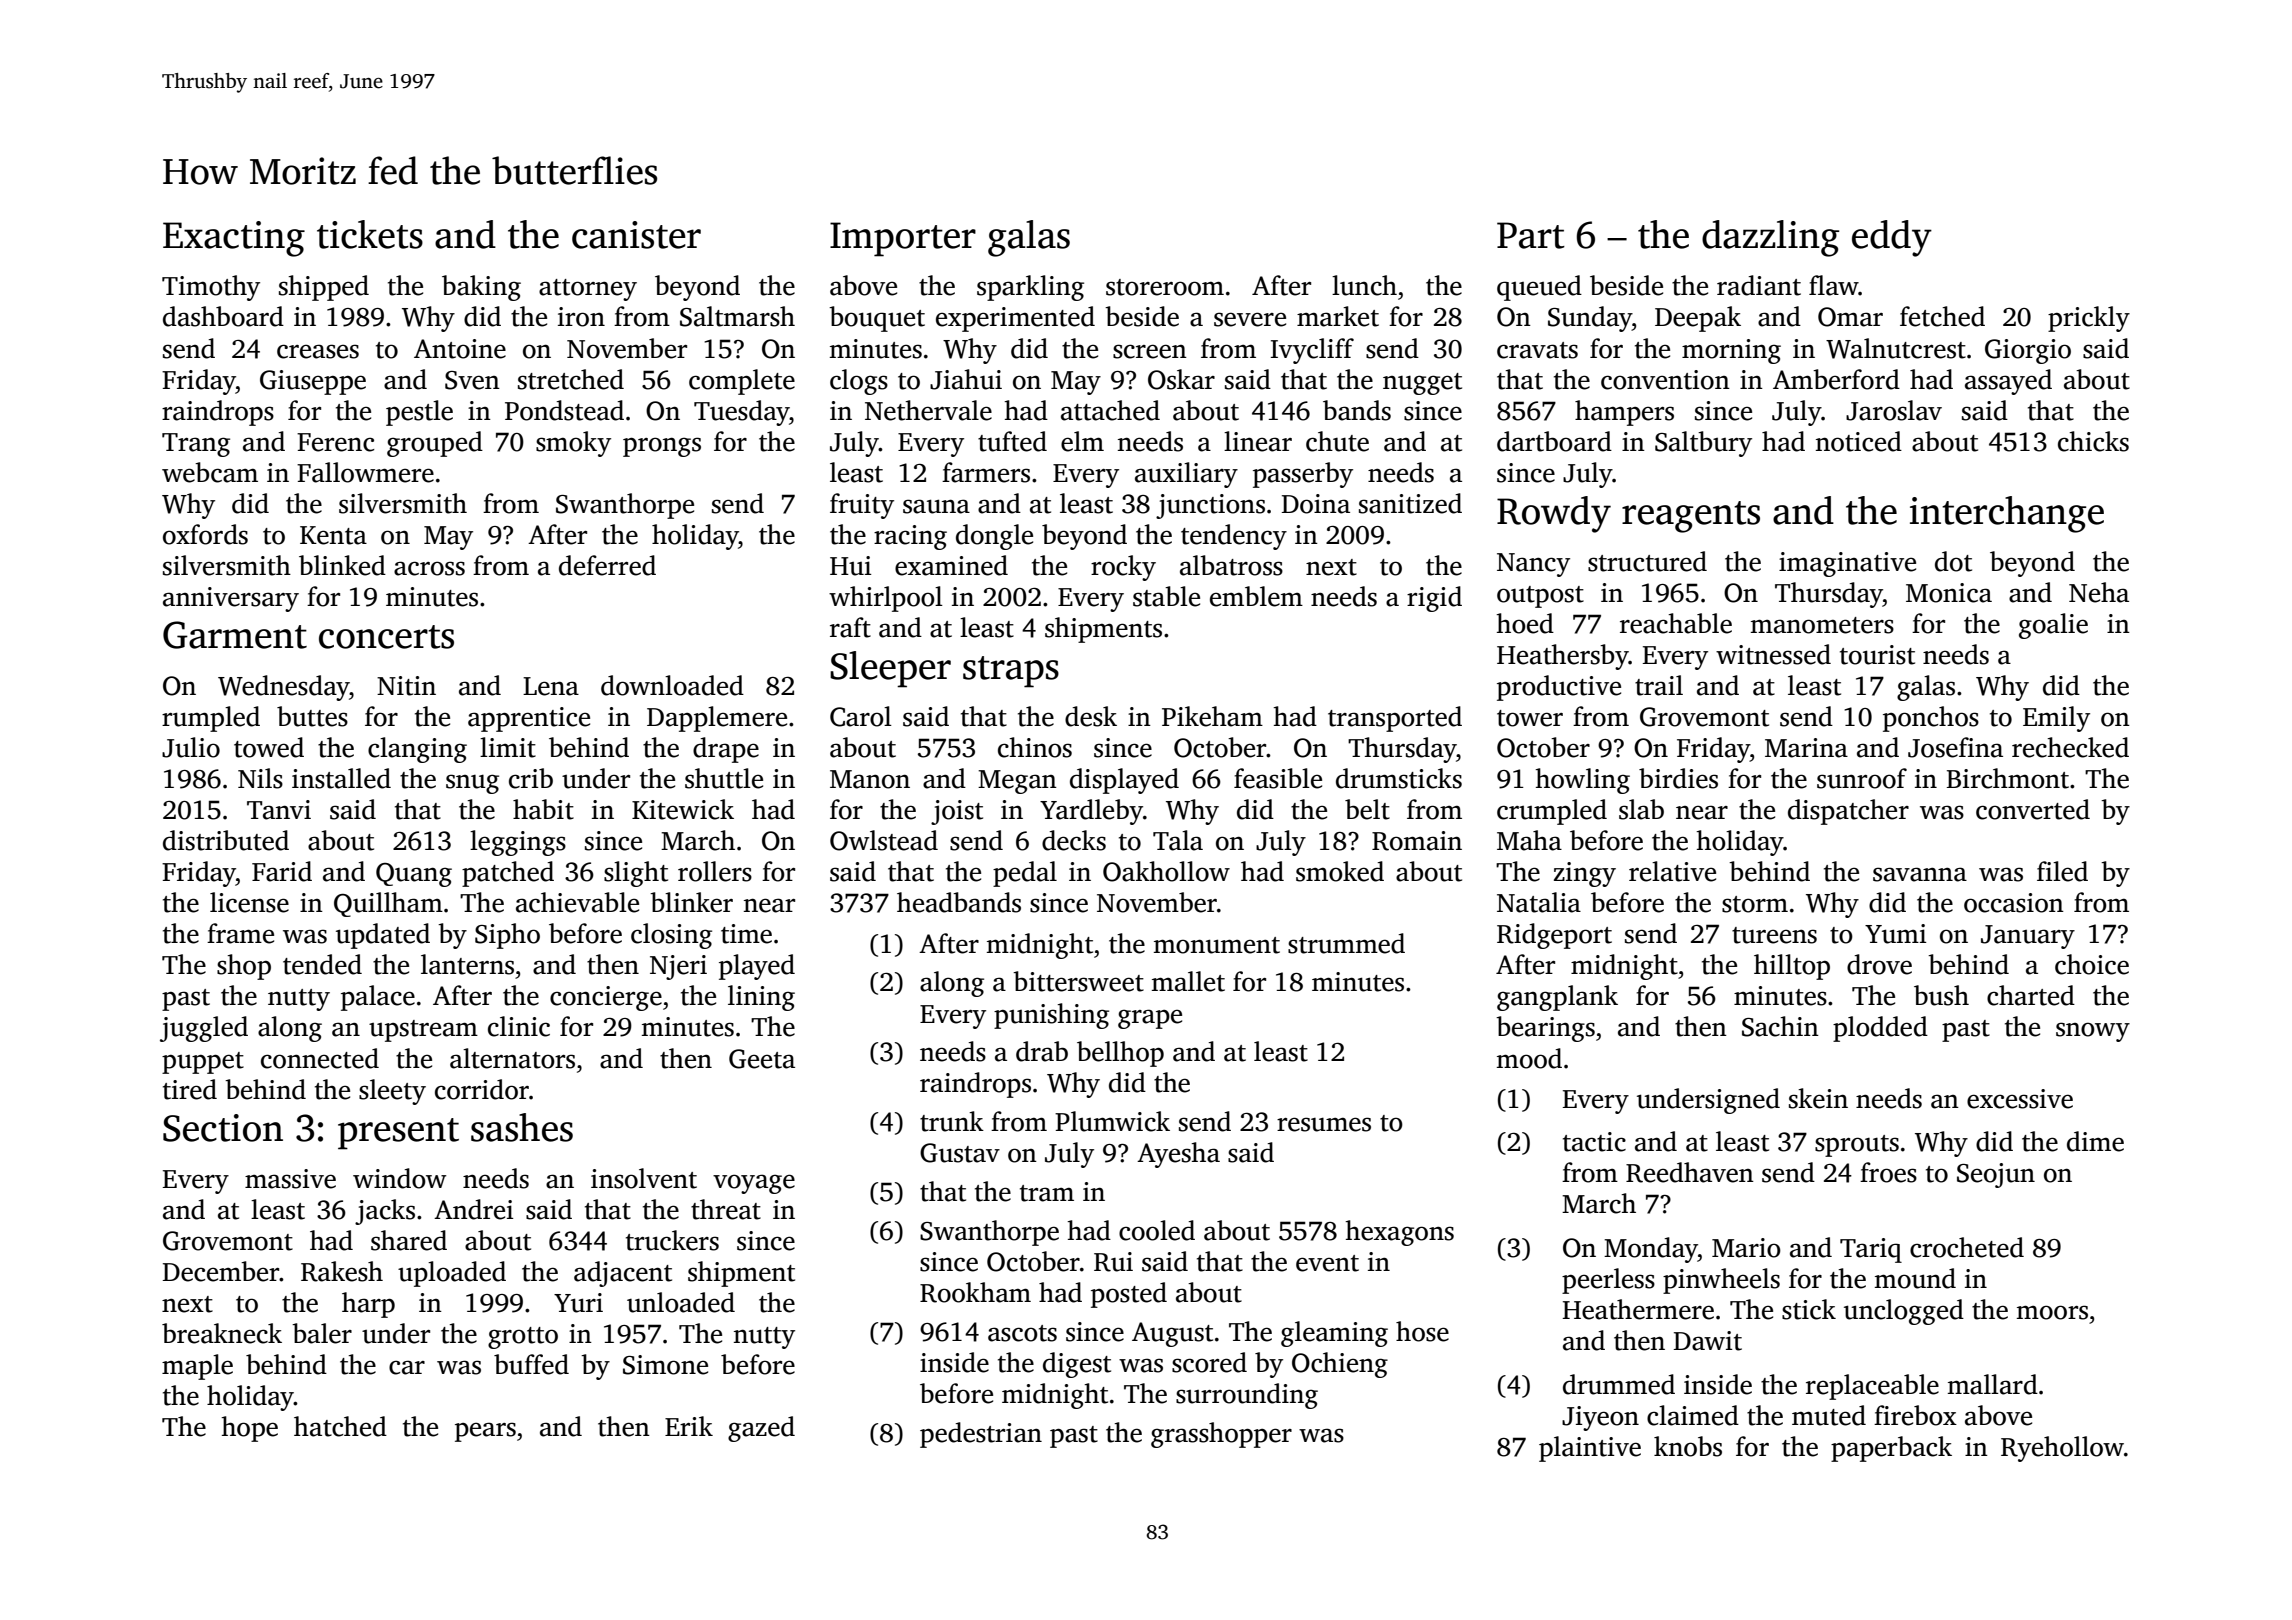 The width and height of the document is (2292, 1620). I want to click on tired, so click(190, 1089).
